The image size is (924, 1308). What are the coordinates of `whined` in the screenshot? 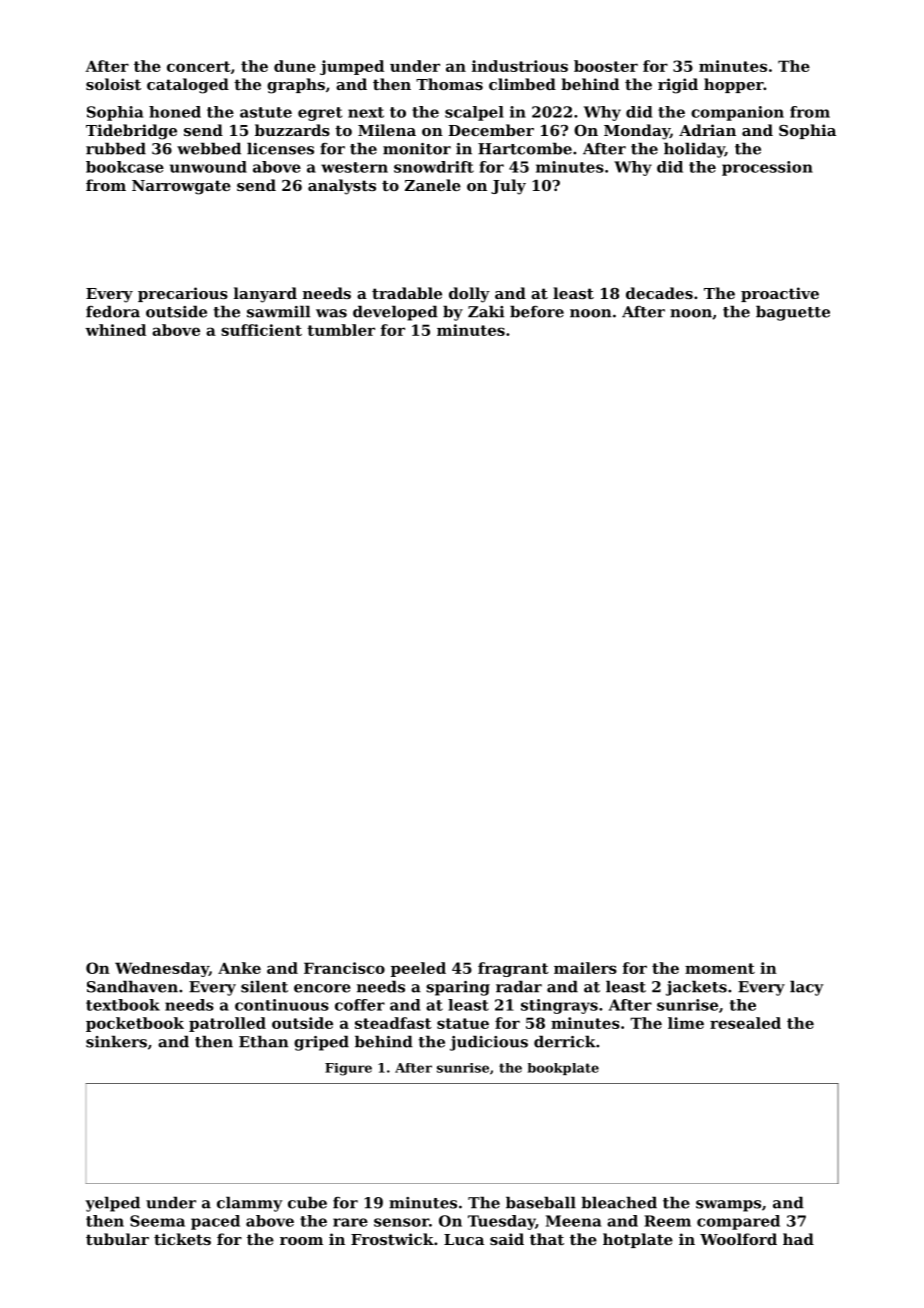 It's located at (115, 330).
